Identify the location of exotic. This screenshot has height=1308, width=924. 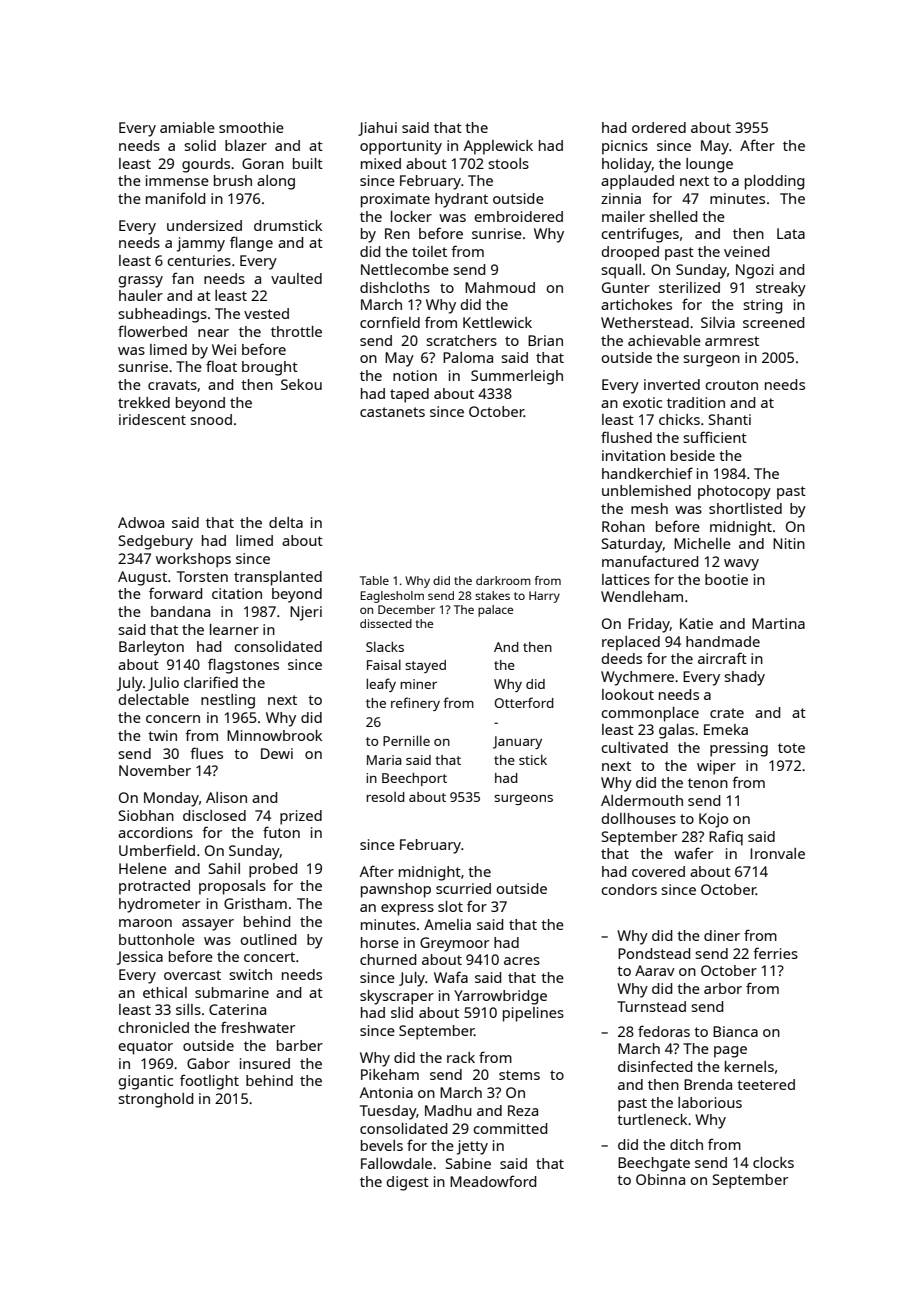
(642, 402).
